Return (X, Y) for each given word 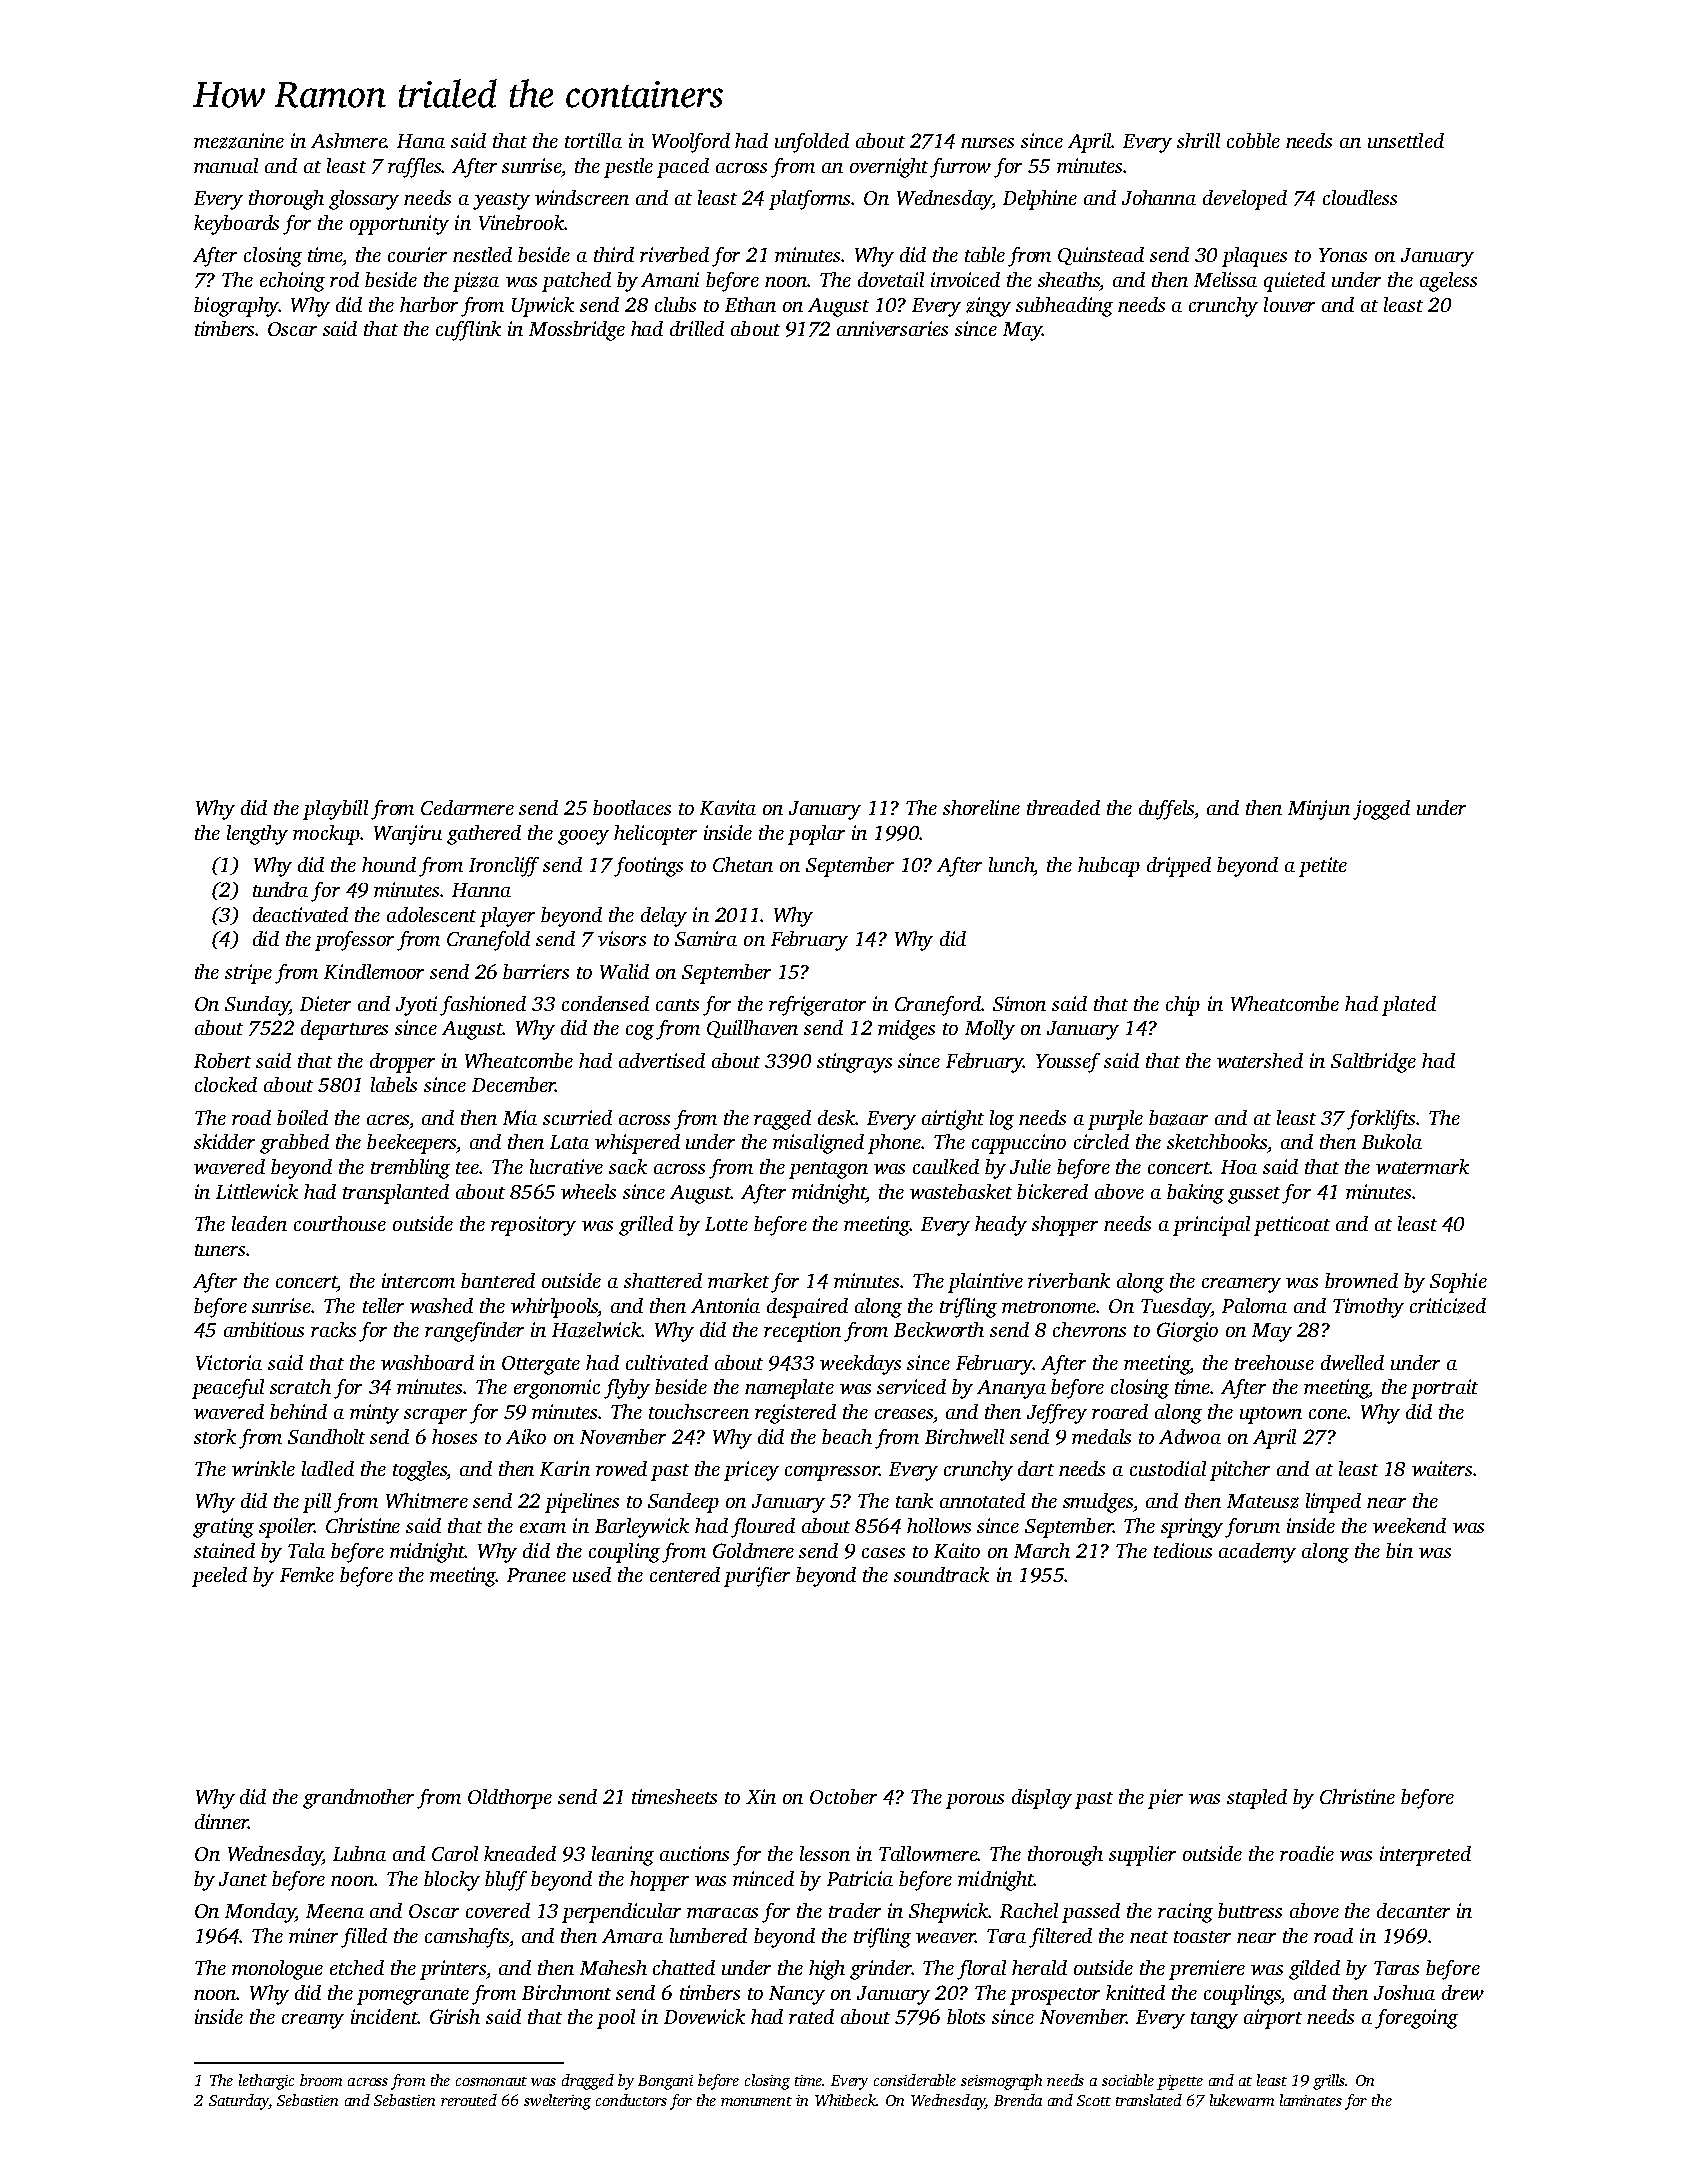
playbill (335, 810)
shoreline (981, 807)
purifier (757, 1577)
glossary (364, 200)
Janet (243, 1879)
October (843, 1796)
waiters (1442, 1468)
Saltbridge (1373, 1063)
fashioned (483, 1006)
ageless (1448, 282)
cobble (1253, 140)
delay (664, 917)
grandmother (358, 1799)
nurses (987, 143)
